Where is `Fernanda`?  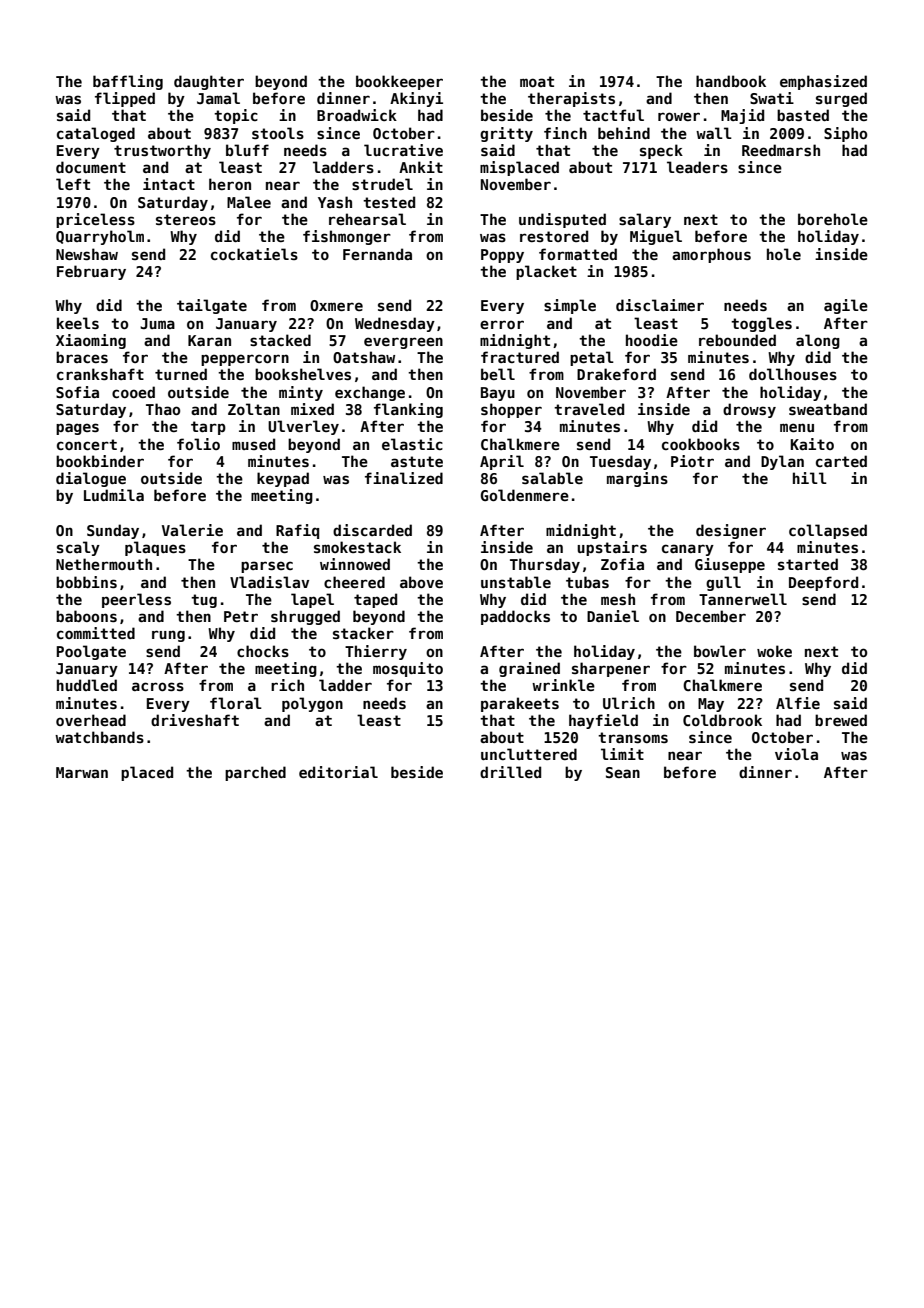 Fernanda is located at coordinates (377, 254).
